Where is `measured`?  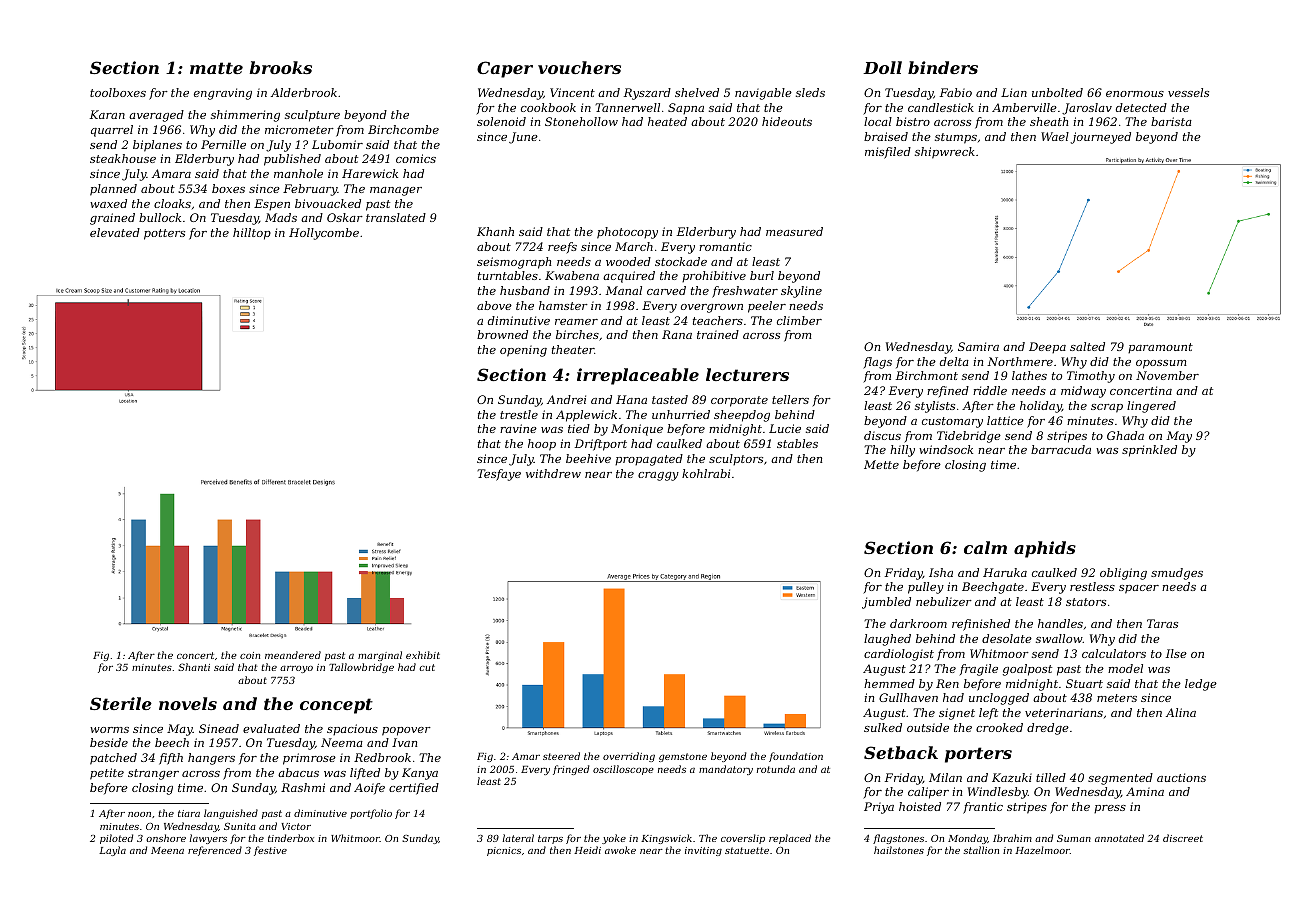 measured is located at coordinates (794, 231).
